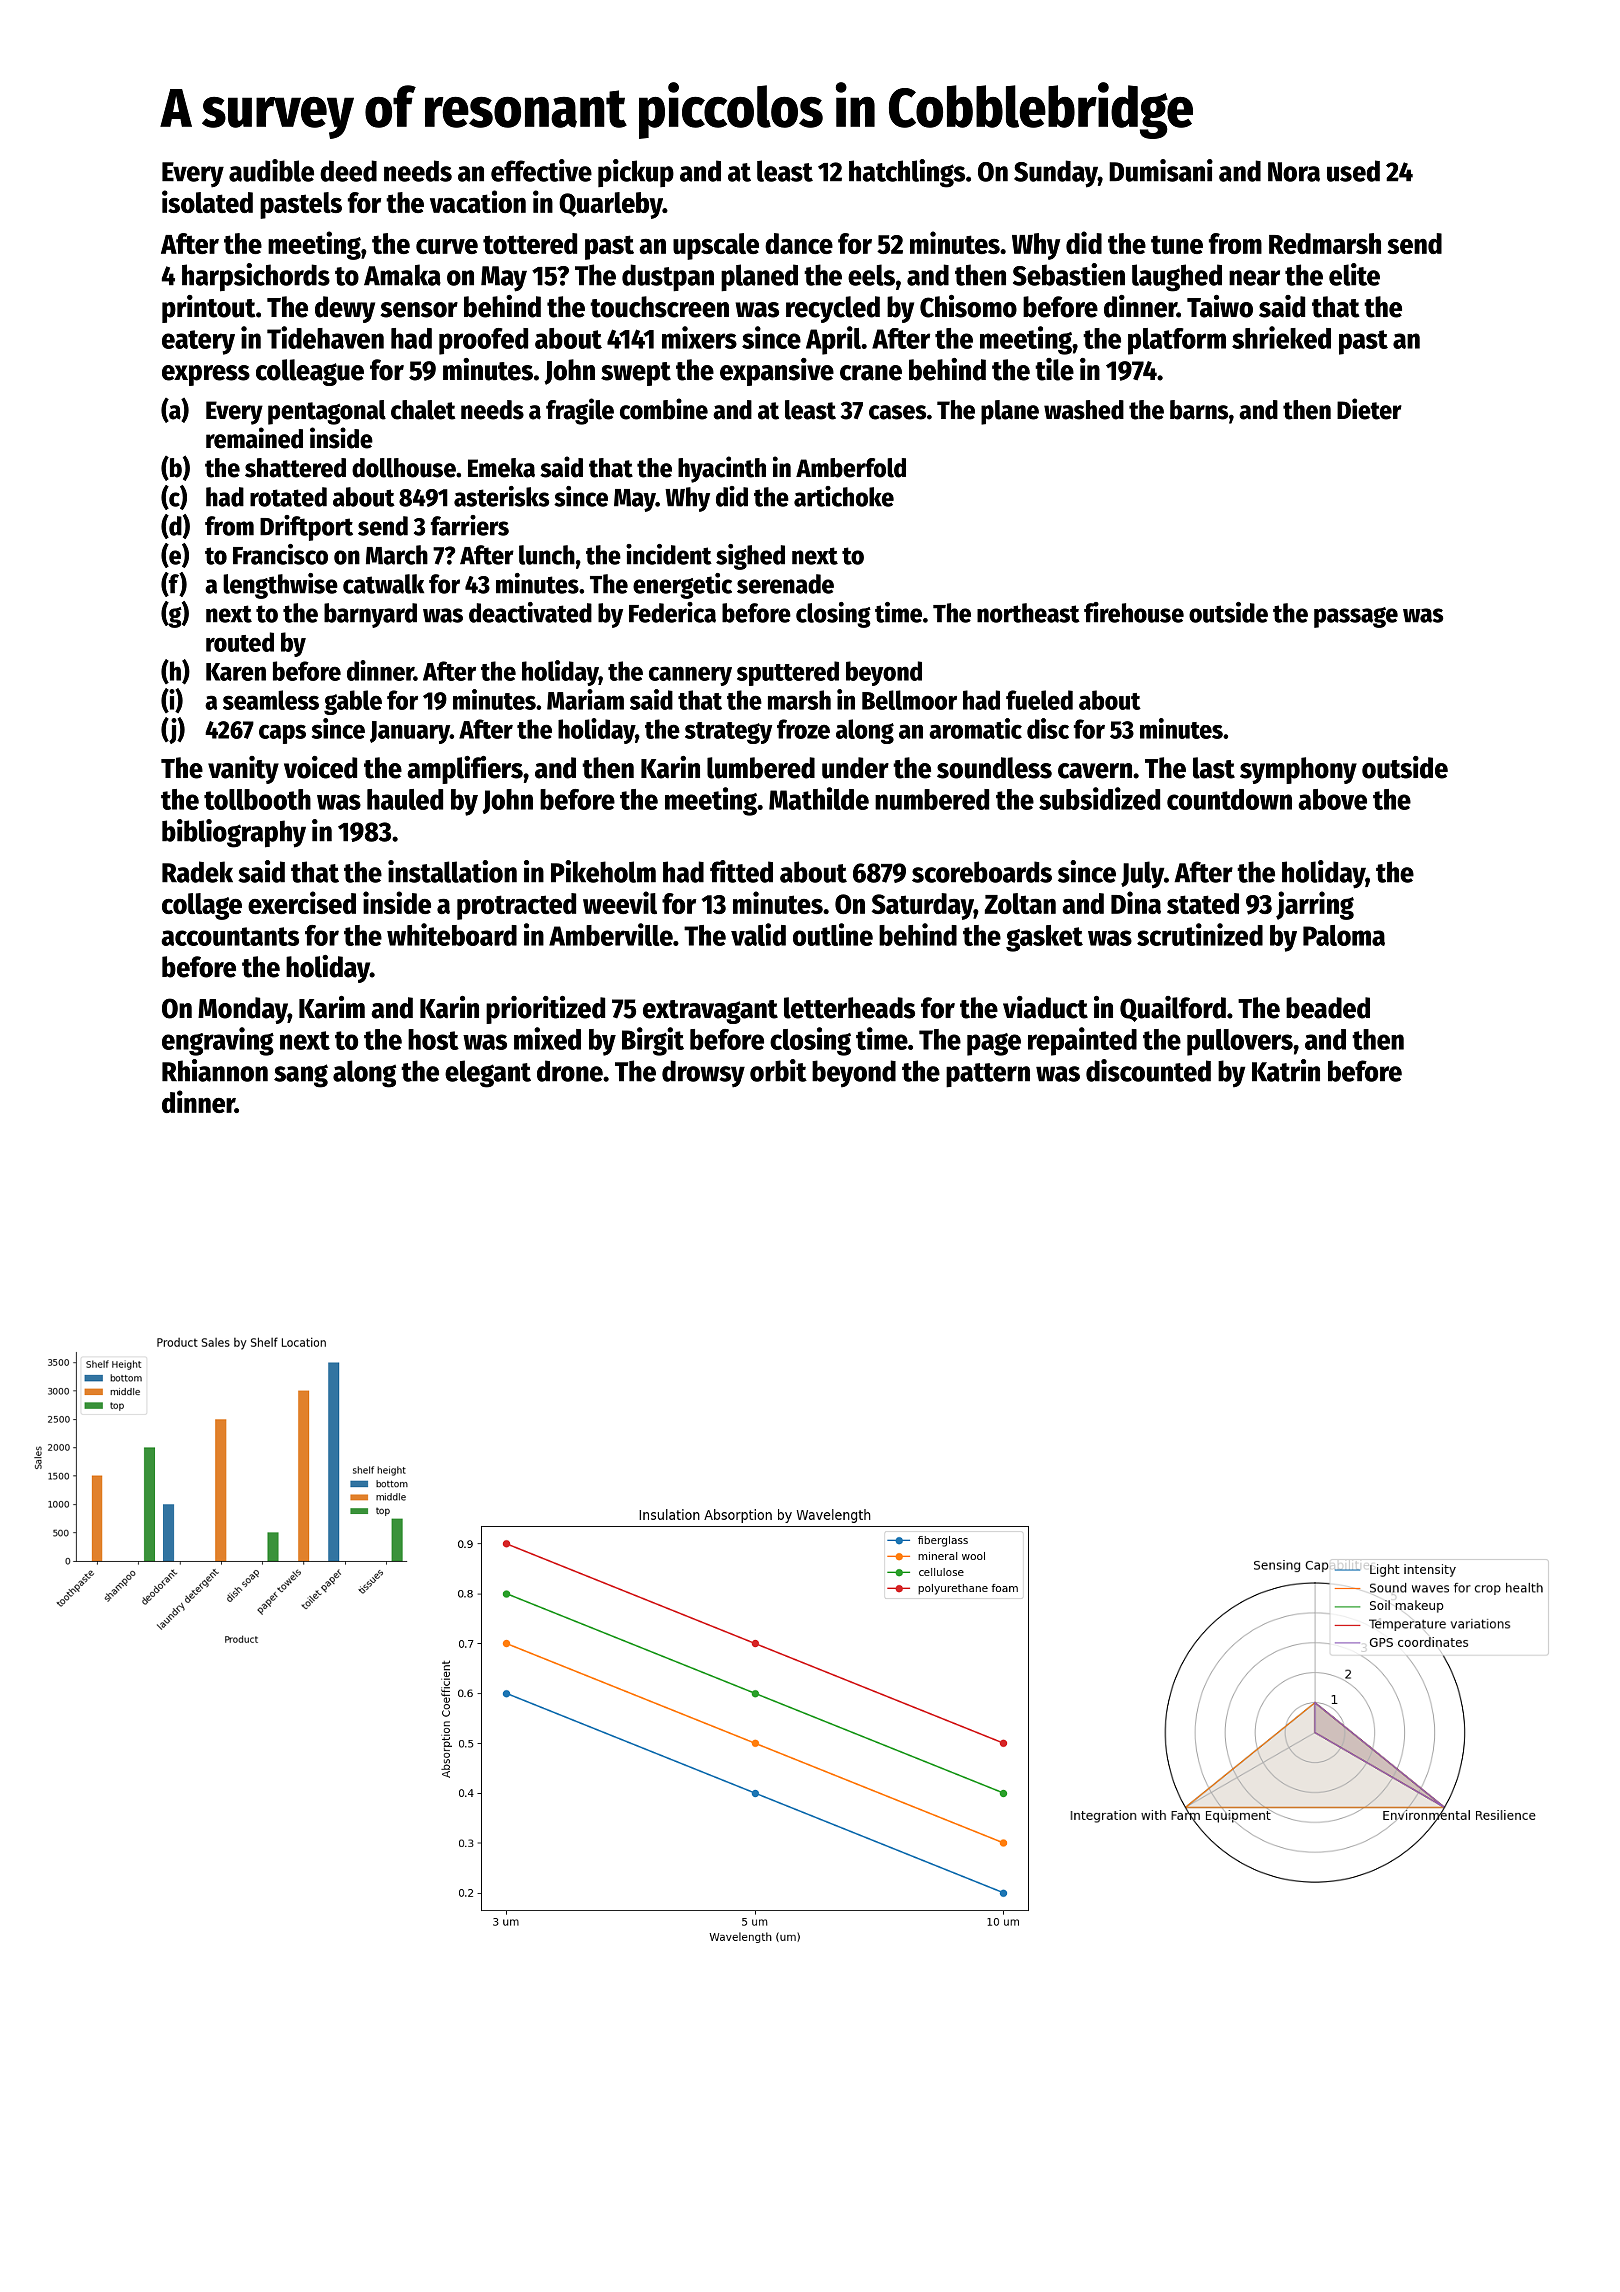  I want to click on sang, so click(301, 1076).
